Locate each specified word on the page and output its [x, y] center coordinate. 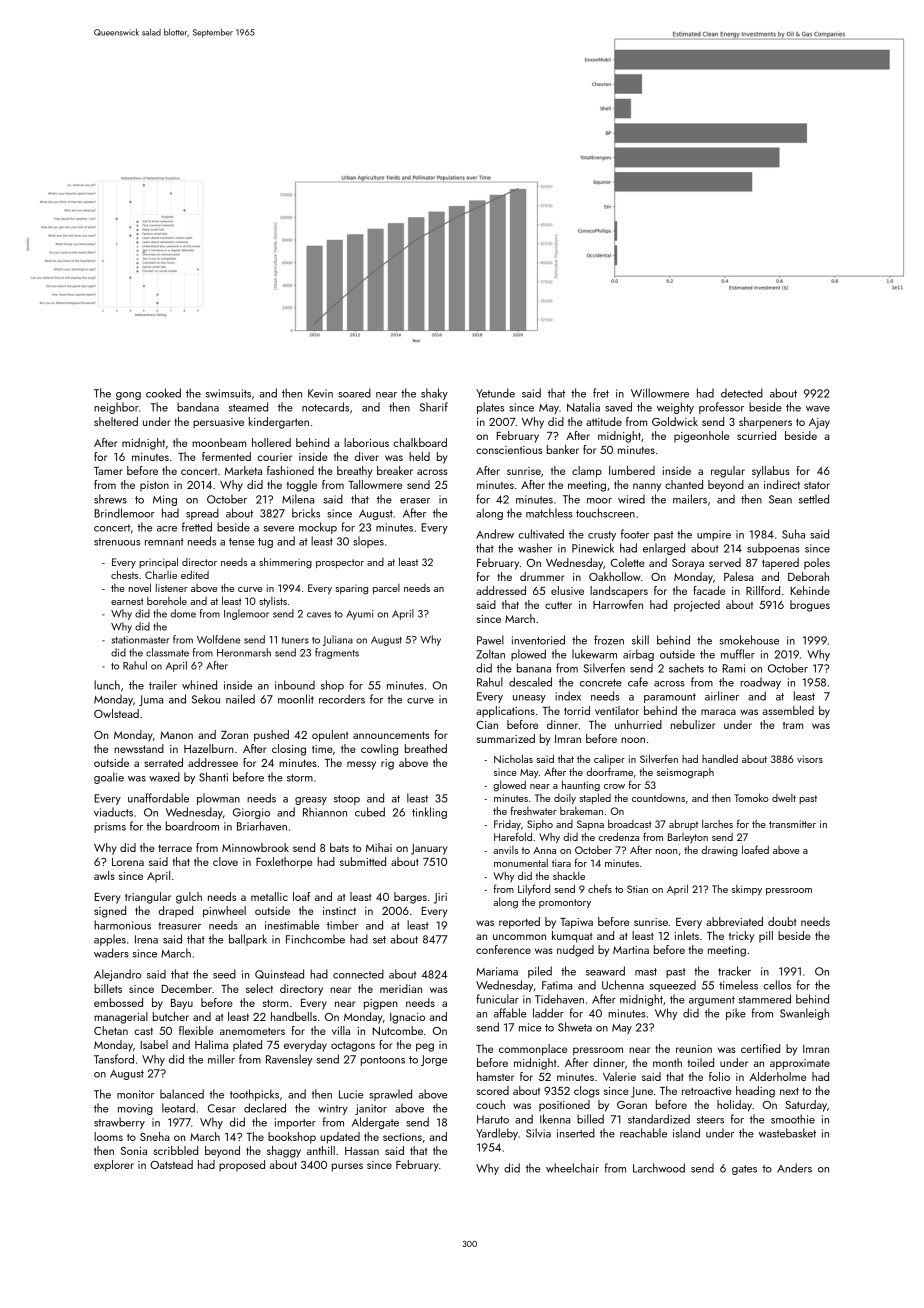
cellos [777, 985]
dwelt [784, 798]
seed [224, 974]
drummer [542, 576]
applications [505, 712]
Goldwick [675, 421]
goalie [109, 778]
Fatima [557, 985]
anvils [505, 850]
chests [124, 574]
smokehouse [749, 640]
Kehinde [810, 590]
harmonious [122, 925]
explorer [114, 1166]
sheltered [116, 421]
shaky [434, 394]
